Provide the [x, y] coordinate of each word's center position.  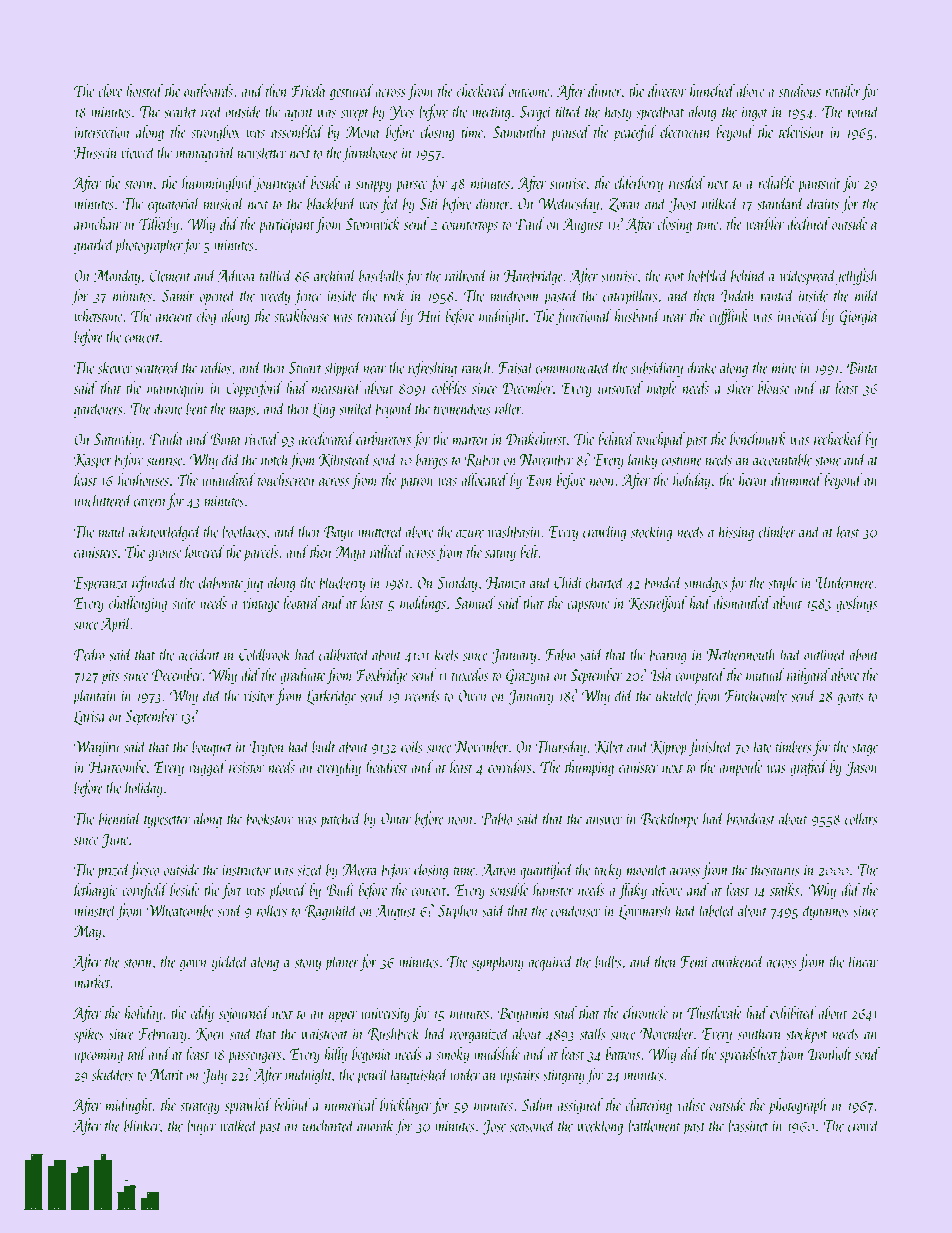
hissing [736, 532]
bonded [664, 582]
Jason [862, 768]
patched [341, 819]
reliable [776, 182]
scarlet [180, 111]
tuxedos [470, 674]
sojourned [244, 1014]
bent [197, 408]
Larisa [89, 717]
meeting [491, 114]
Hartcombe [117, 766]
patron [417, 483]
